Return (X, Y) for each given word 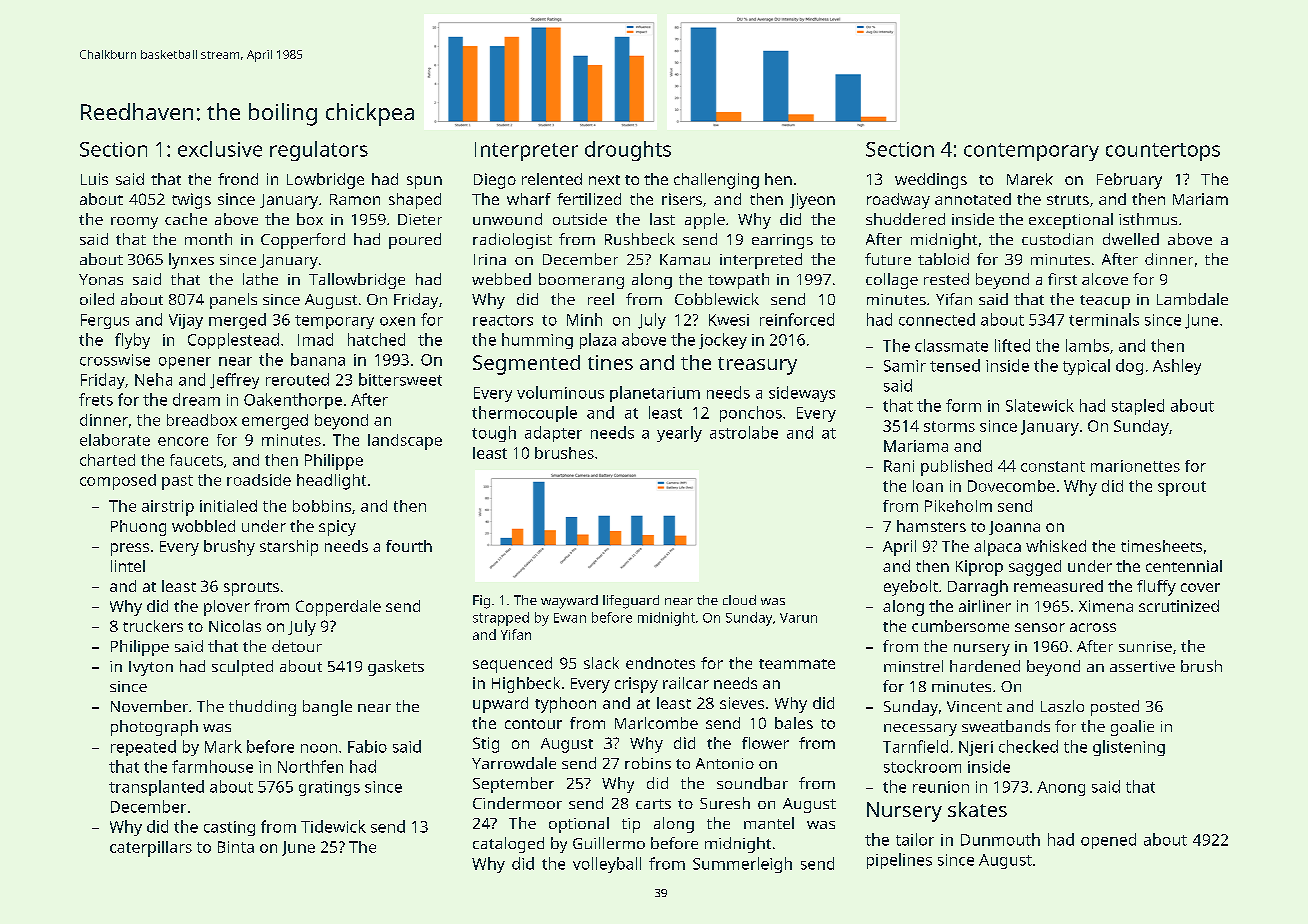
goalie (1132, 728)
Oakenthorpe (293, 401)
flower (765, 743)
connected (937, 319)
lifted (1012, 345)
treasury (757, 366)
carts (653, 804)
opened (1108, 841)
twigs (191, 201)
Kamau (685, 259)
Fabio (367, 746)
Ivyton (151, 668)
